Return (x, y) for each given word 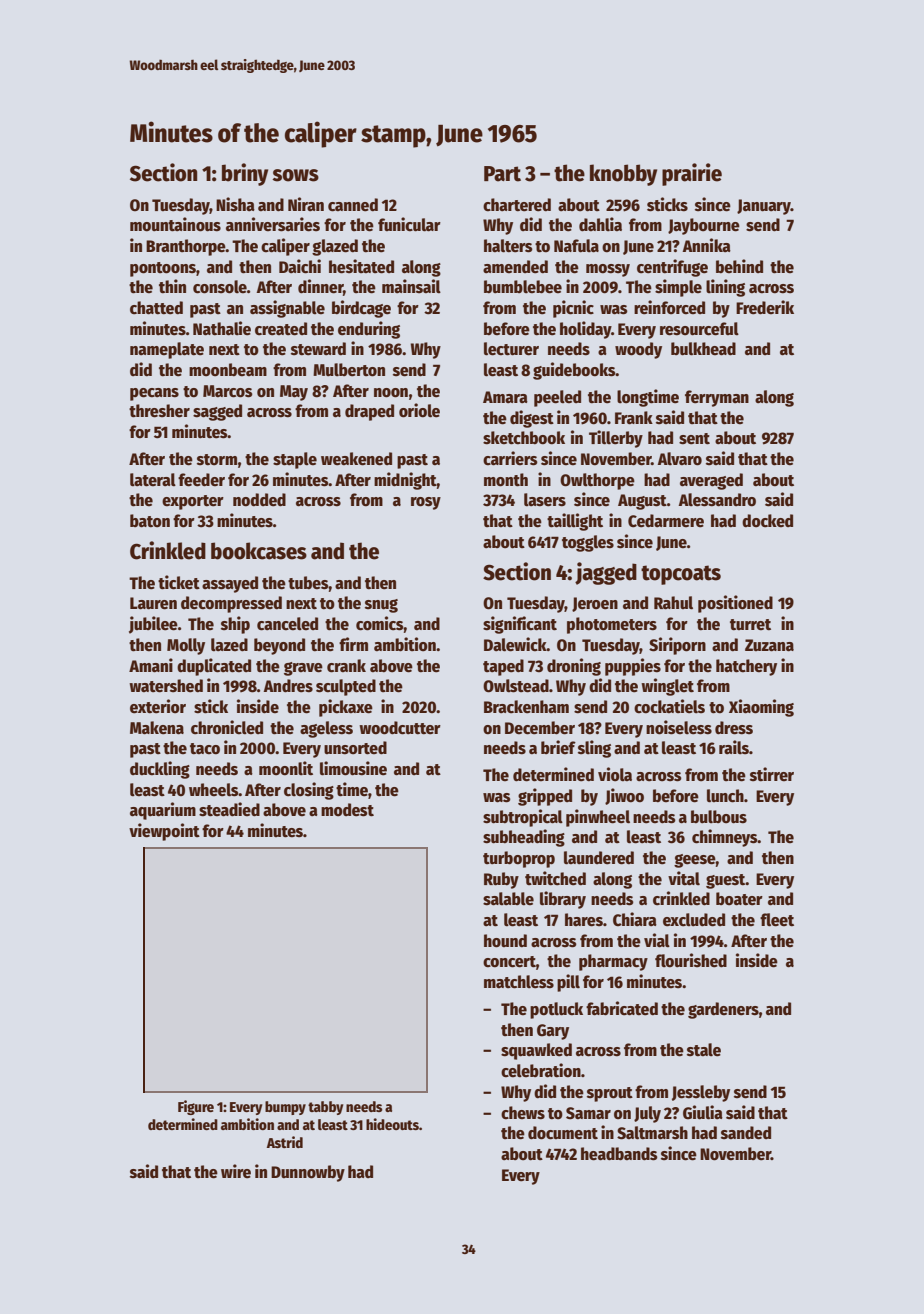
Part (502, 174)
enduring (369, 330)
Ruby (501, 880)
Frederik (765, 307)
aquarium (163, 811)
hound (505, 941)
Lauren (153, 603)
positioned (735, 604)
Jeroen (595, 604)
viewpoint (164, 832)
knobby (623, 175)
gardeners (723, 1010)
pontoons (163, 269)
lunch (725, 796)
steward (318, 349)
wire (236, 1171)
